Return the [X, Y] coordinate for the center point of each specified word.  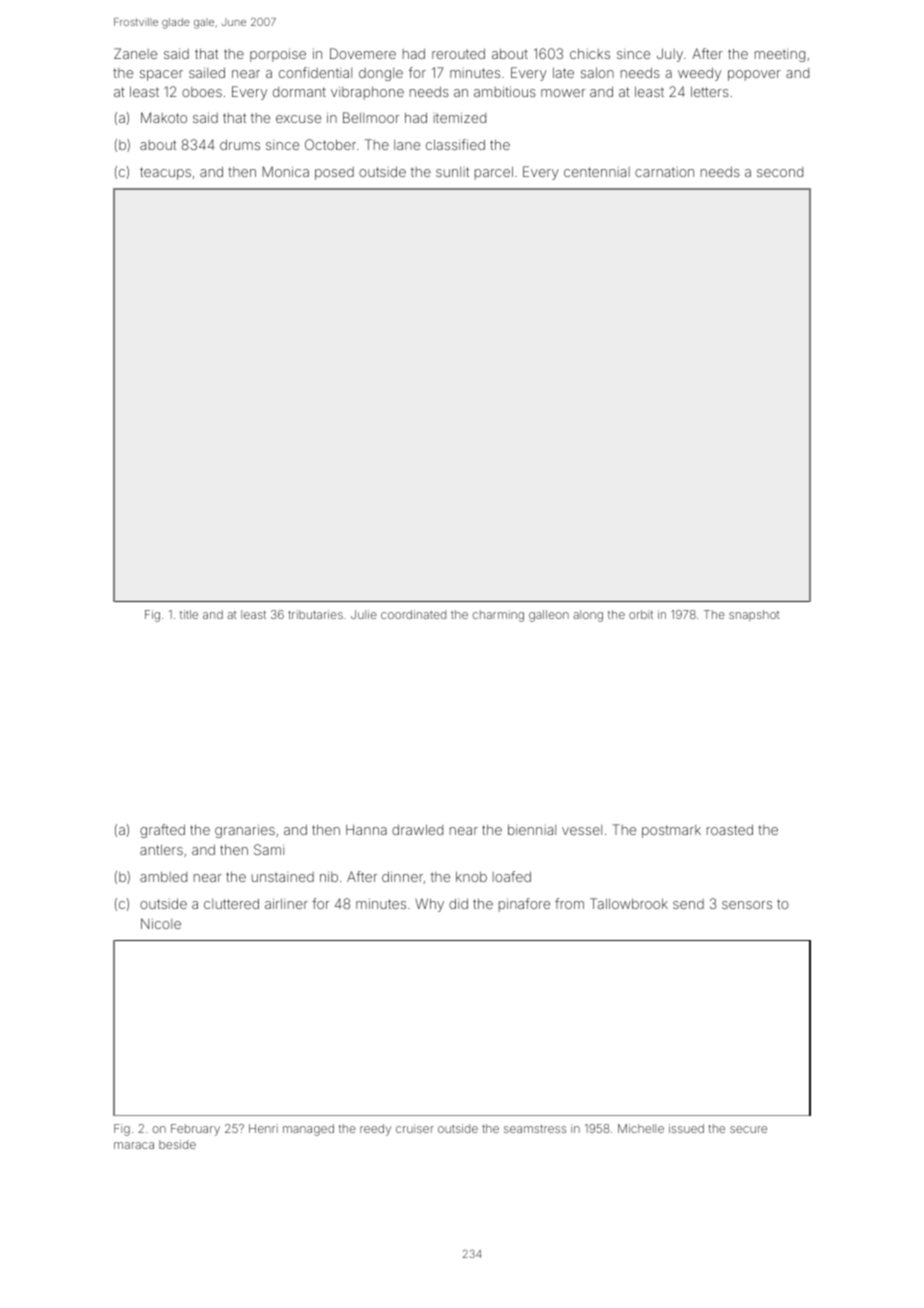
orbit [641, 614]
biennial [532, 829]
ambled [163, 876]
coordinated [413, 614]
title [189, 614]
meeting [780, 55]
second [780, 172]
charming [498, 616]
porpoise [278, 55]
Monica [285, 171]
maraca [134, 1145]
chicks [590, 53]
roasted [730, 829]
